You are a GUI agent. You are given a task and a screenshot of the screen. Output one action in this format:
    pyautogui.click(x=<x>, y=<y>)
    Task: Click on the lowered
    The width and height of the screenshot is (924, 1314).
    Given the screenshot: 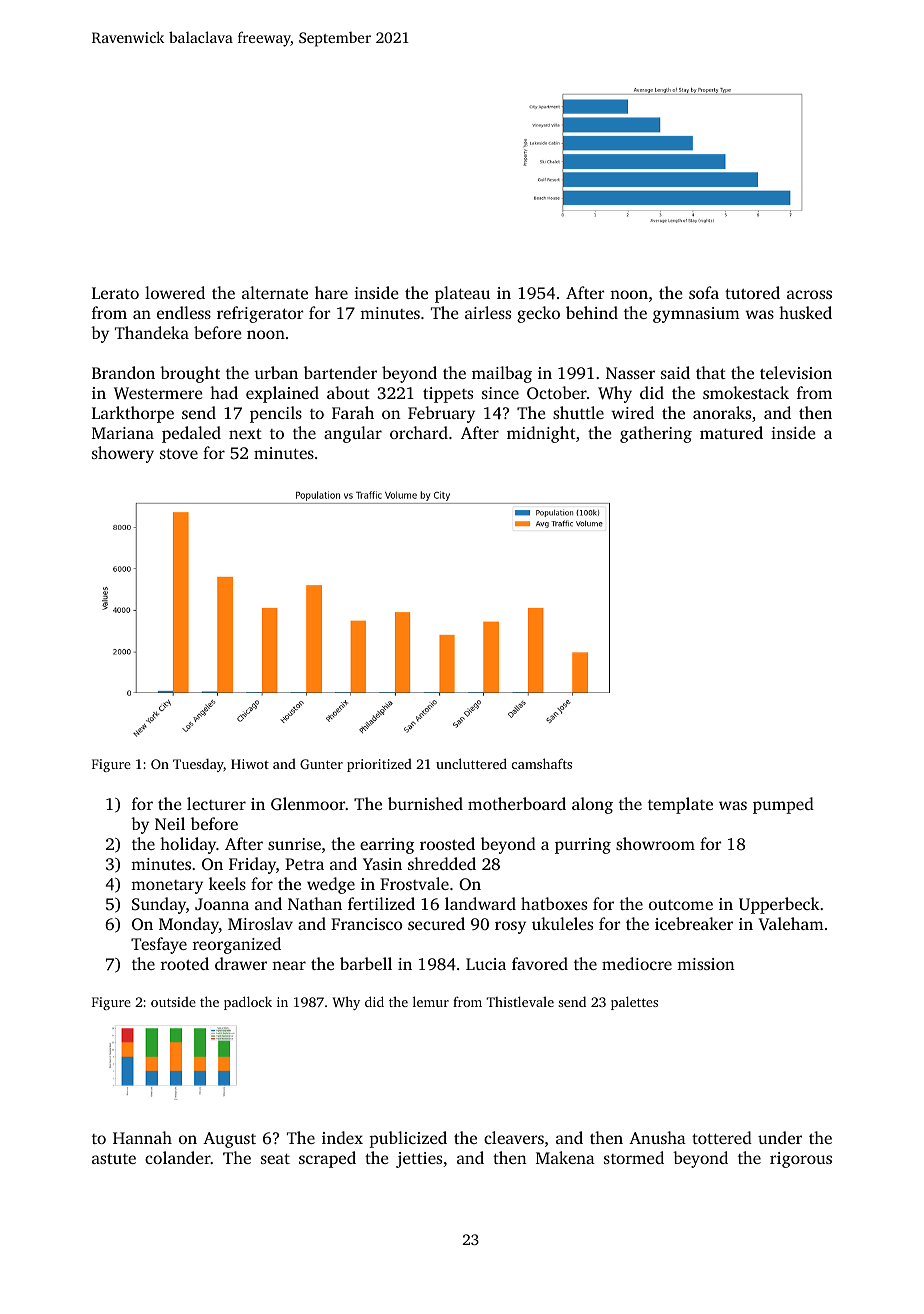 What is the action you would take?
    pyautogui.click(x=175, y=292)
